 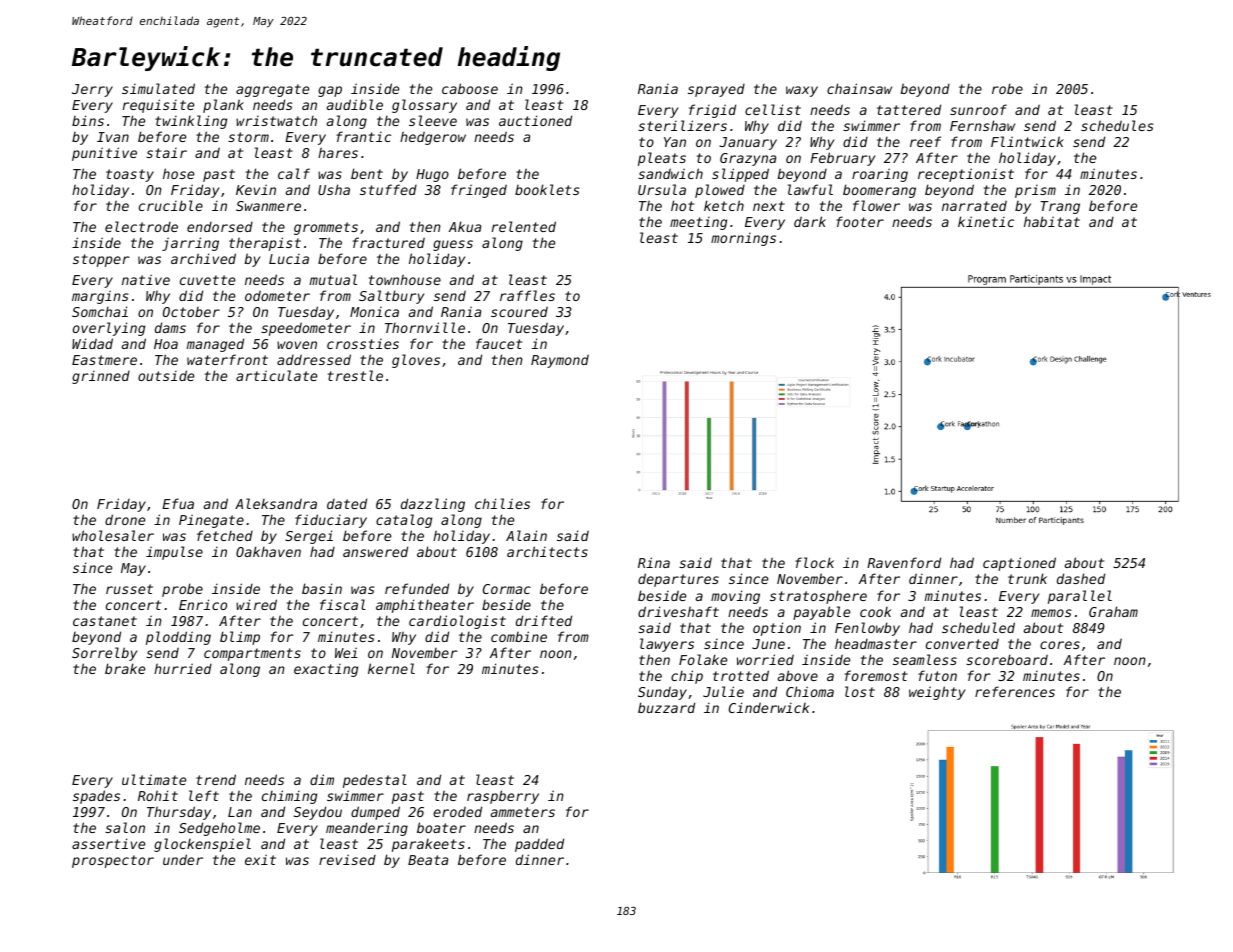 What do you see at coordinates (682, 205) in the document?
I see `hot` at bounding box center [682, 205].
